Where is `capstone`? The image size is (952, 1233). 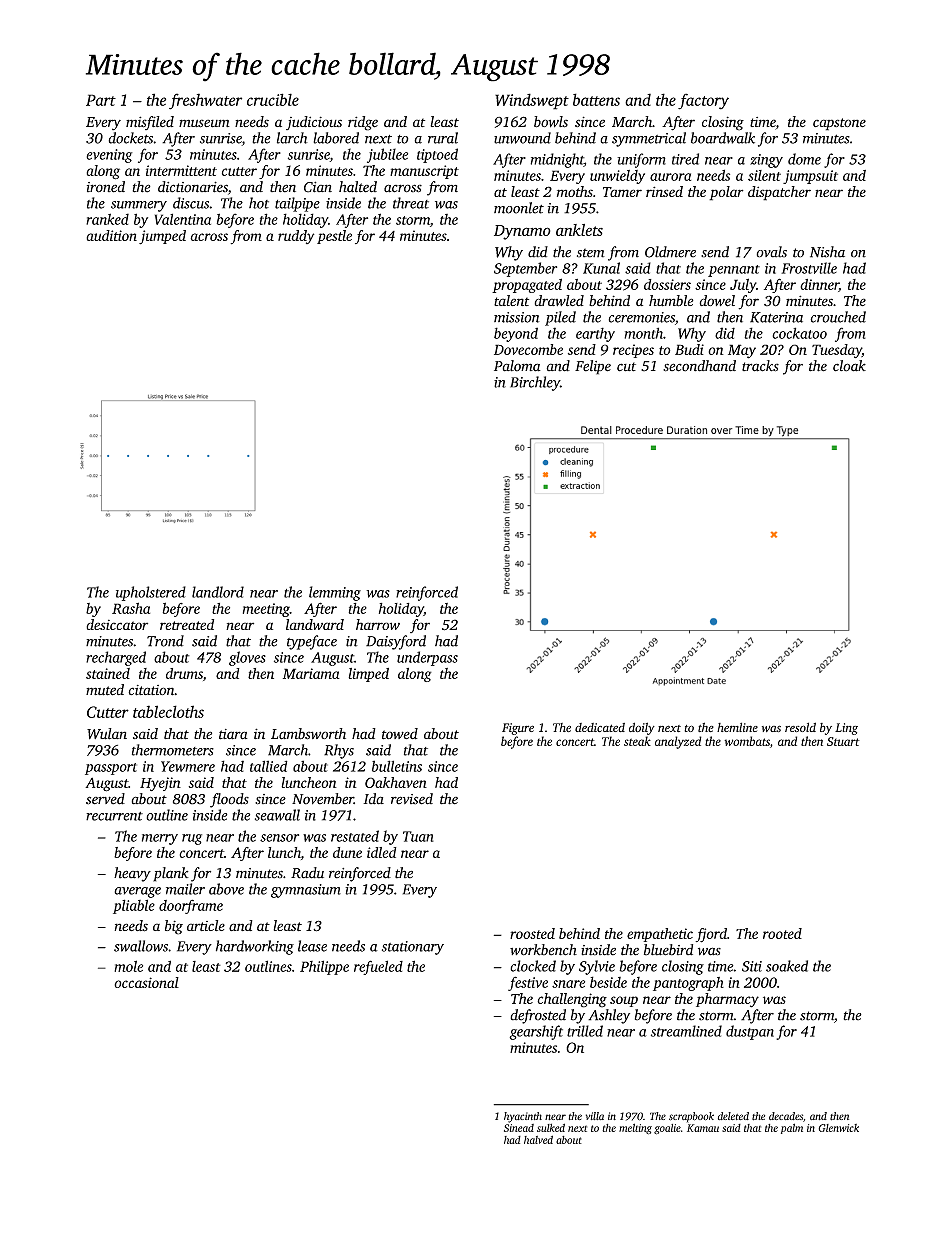 capstone is located at coordinates (839, 124).
